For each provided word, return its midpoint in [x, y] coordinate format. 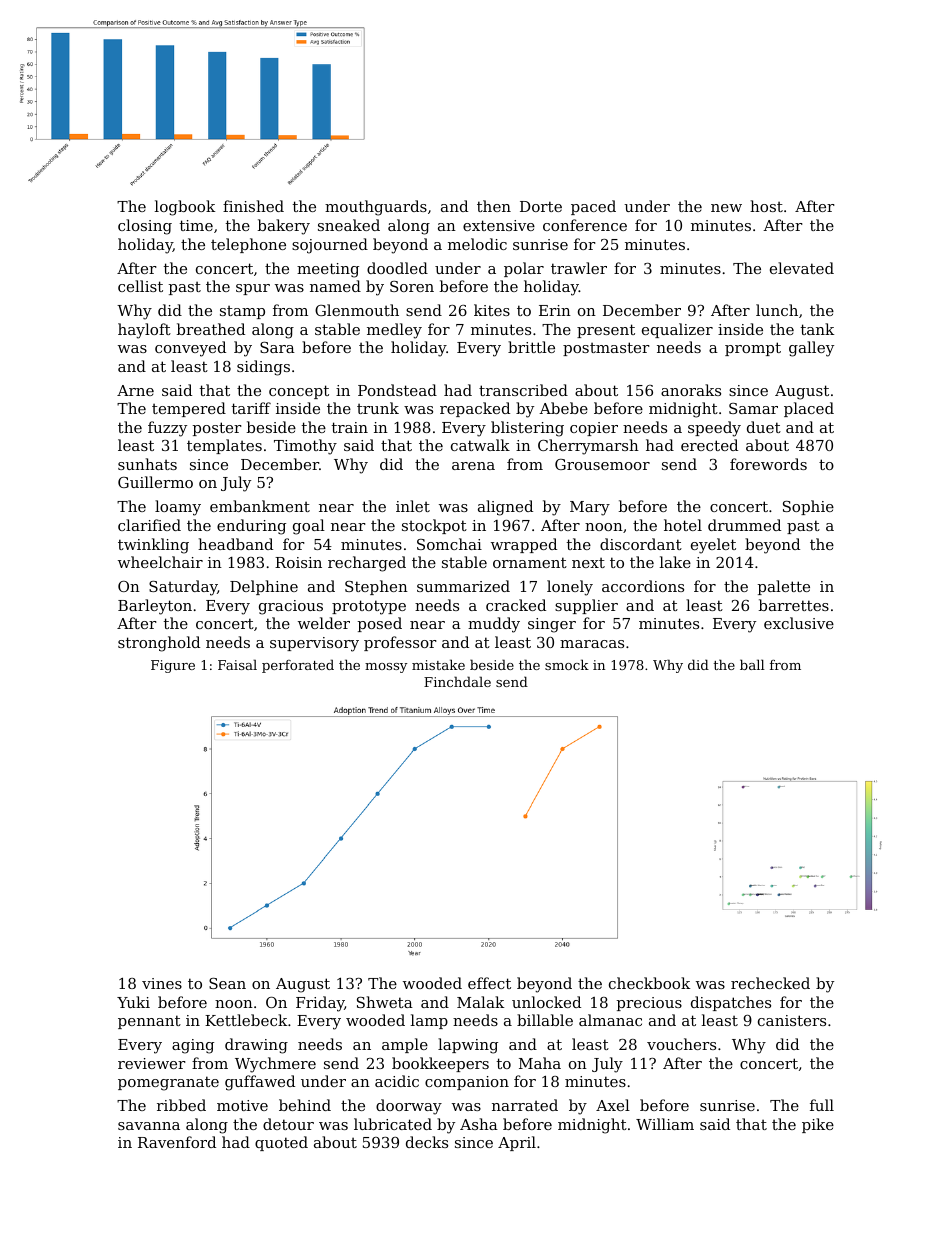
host [766, 206]
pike [818, 1125]
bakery [284, 227]
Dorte [541, 206]
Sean [227, 983]
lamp [429, 1021]
